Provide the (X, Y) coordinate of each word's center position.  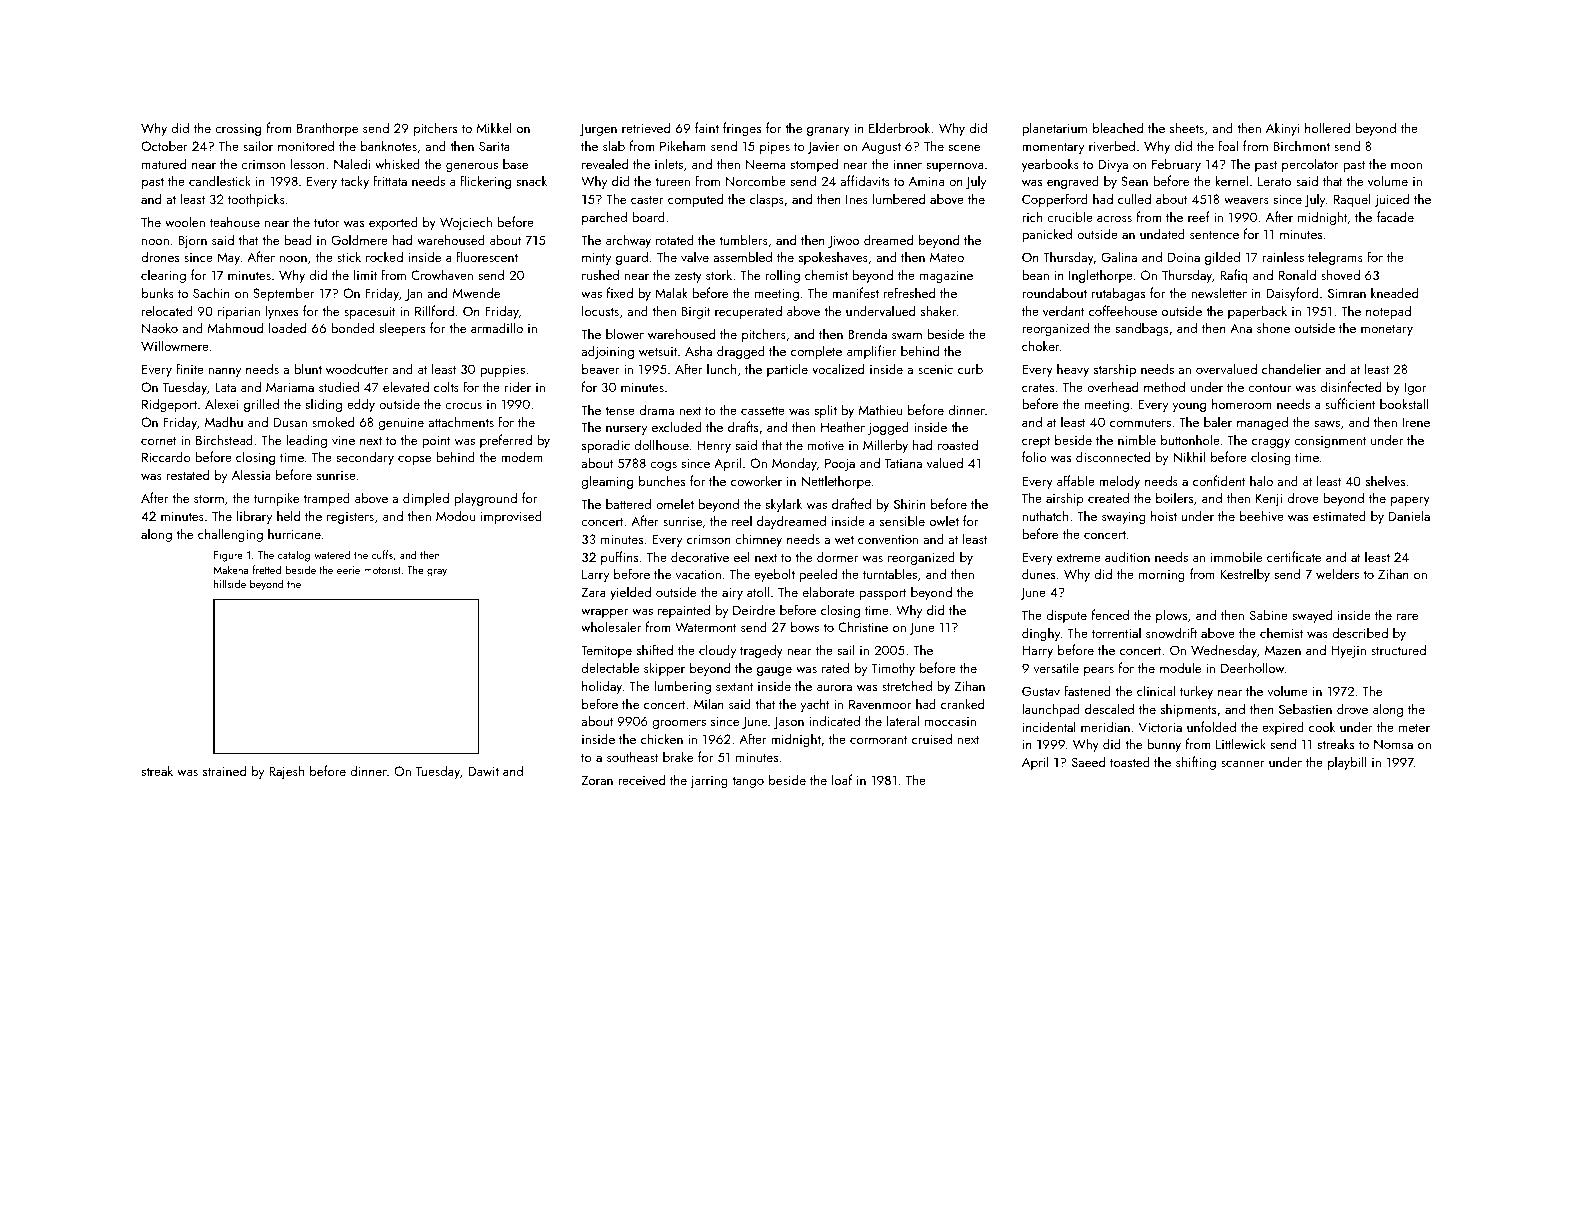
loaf (842, 779)
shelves (1385, 480)
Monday (794, 464)
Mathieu (880, 409)
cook (1322, 726)
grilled (261, 405)
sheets (1187, 127)
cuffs (382, 554)
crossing (238, 129)
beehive (1262, 515)
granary (828, 131)
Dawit (483, 771)
